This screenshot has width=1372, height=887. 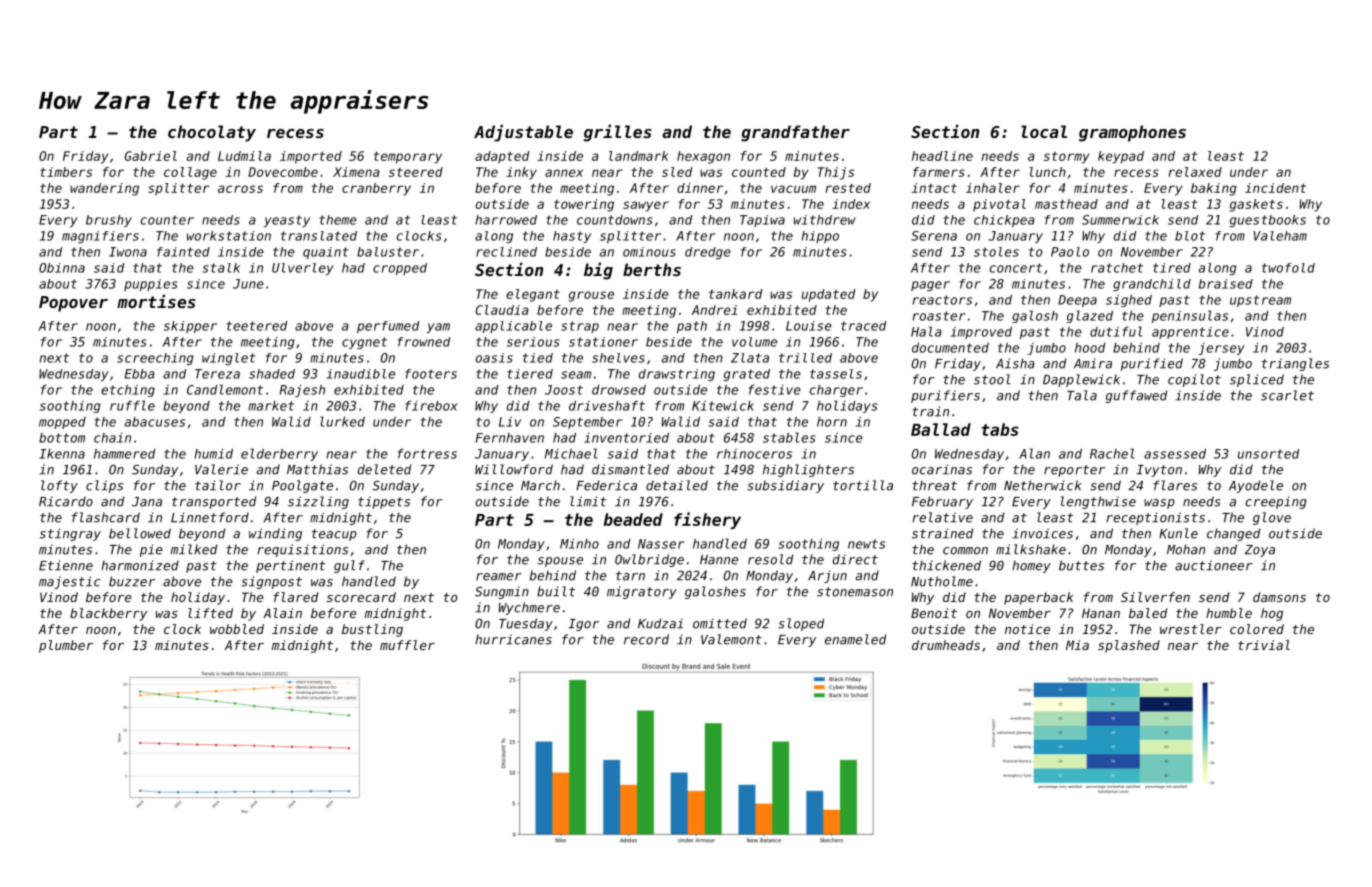 I want to click on oasis, so click(x=494, y=358).
